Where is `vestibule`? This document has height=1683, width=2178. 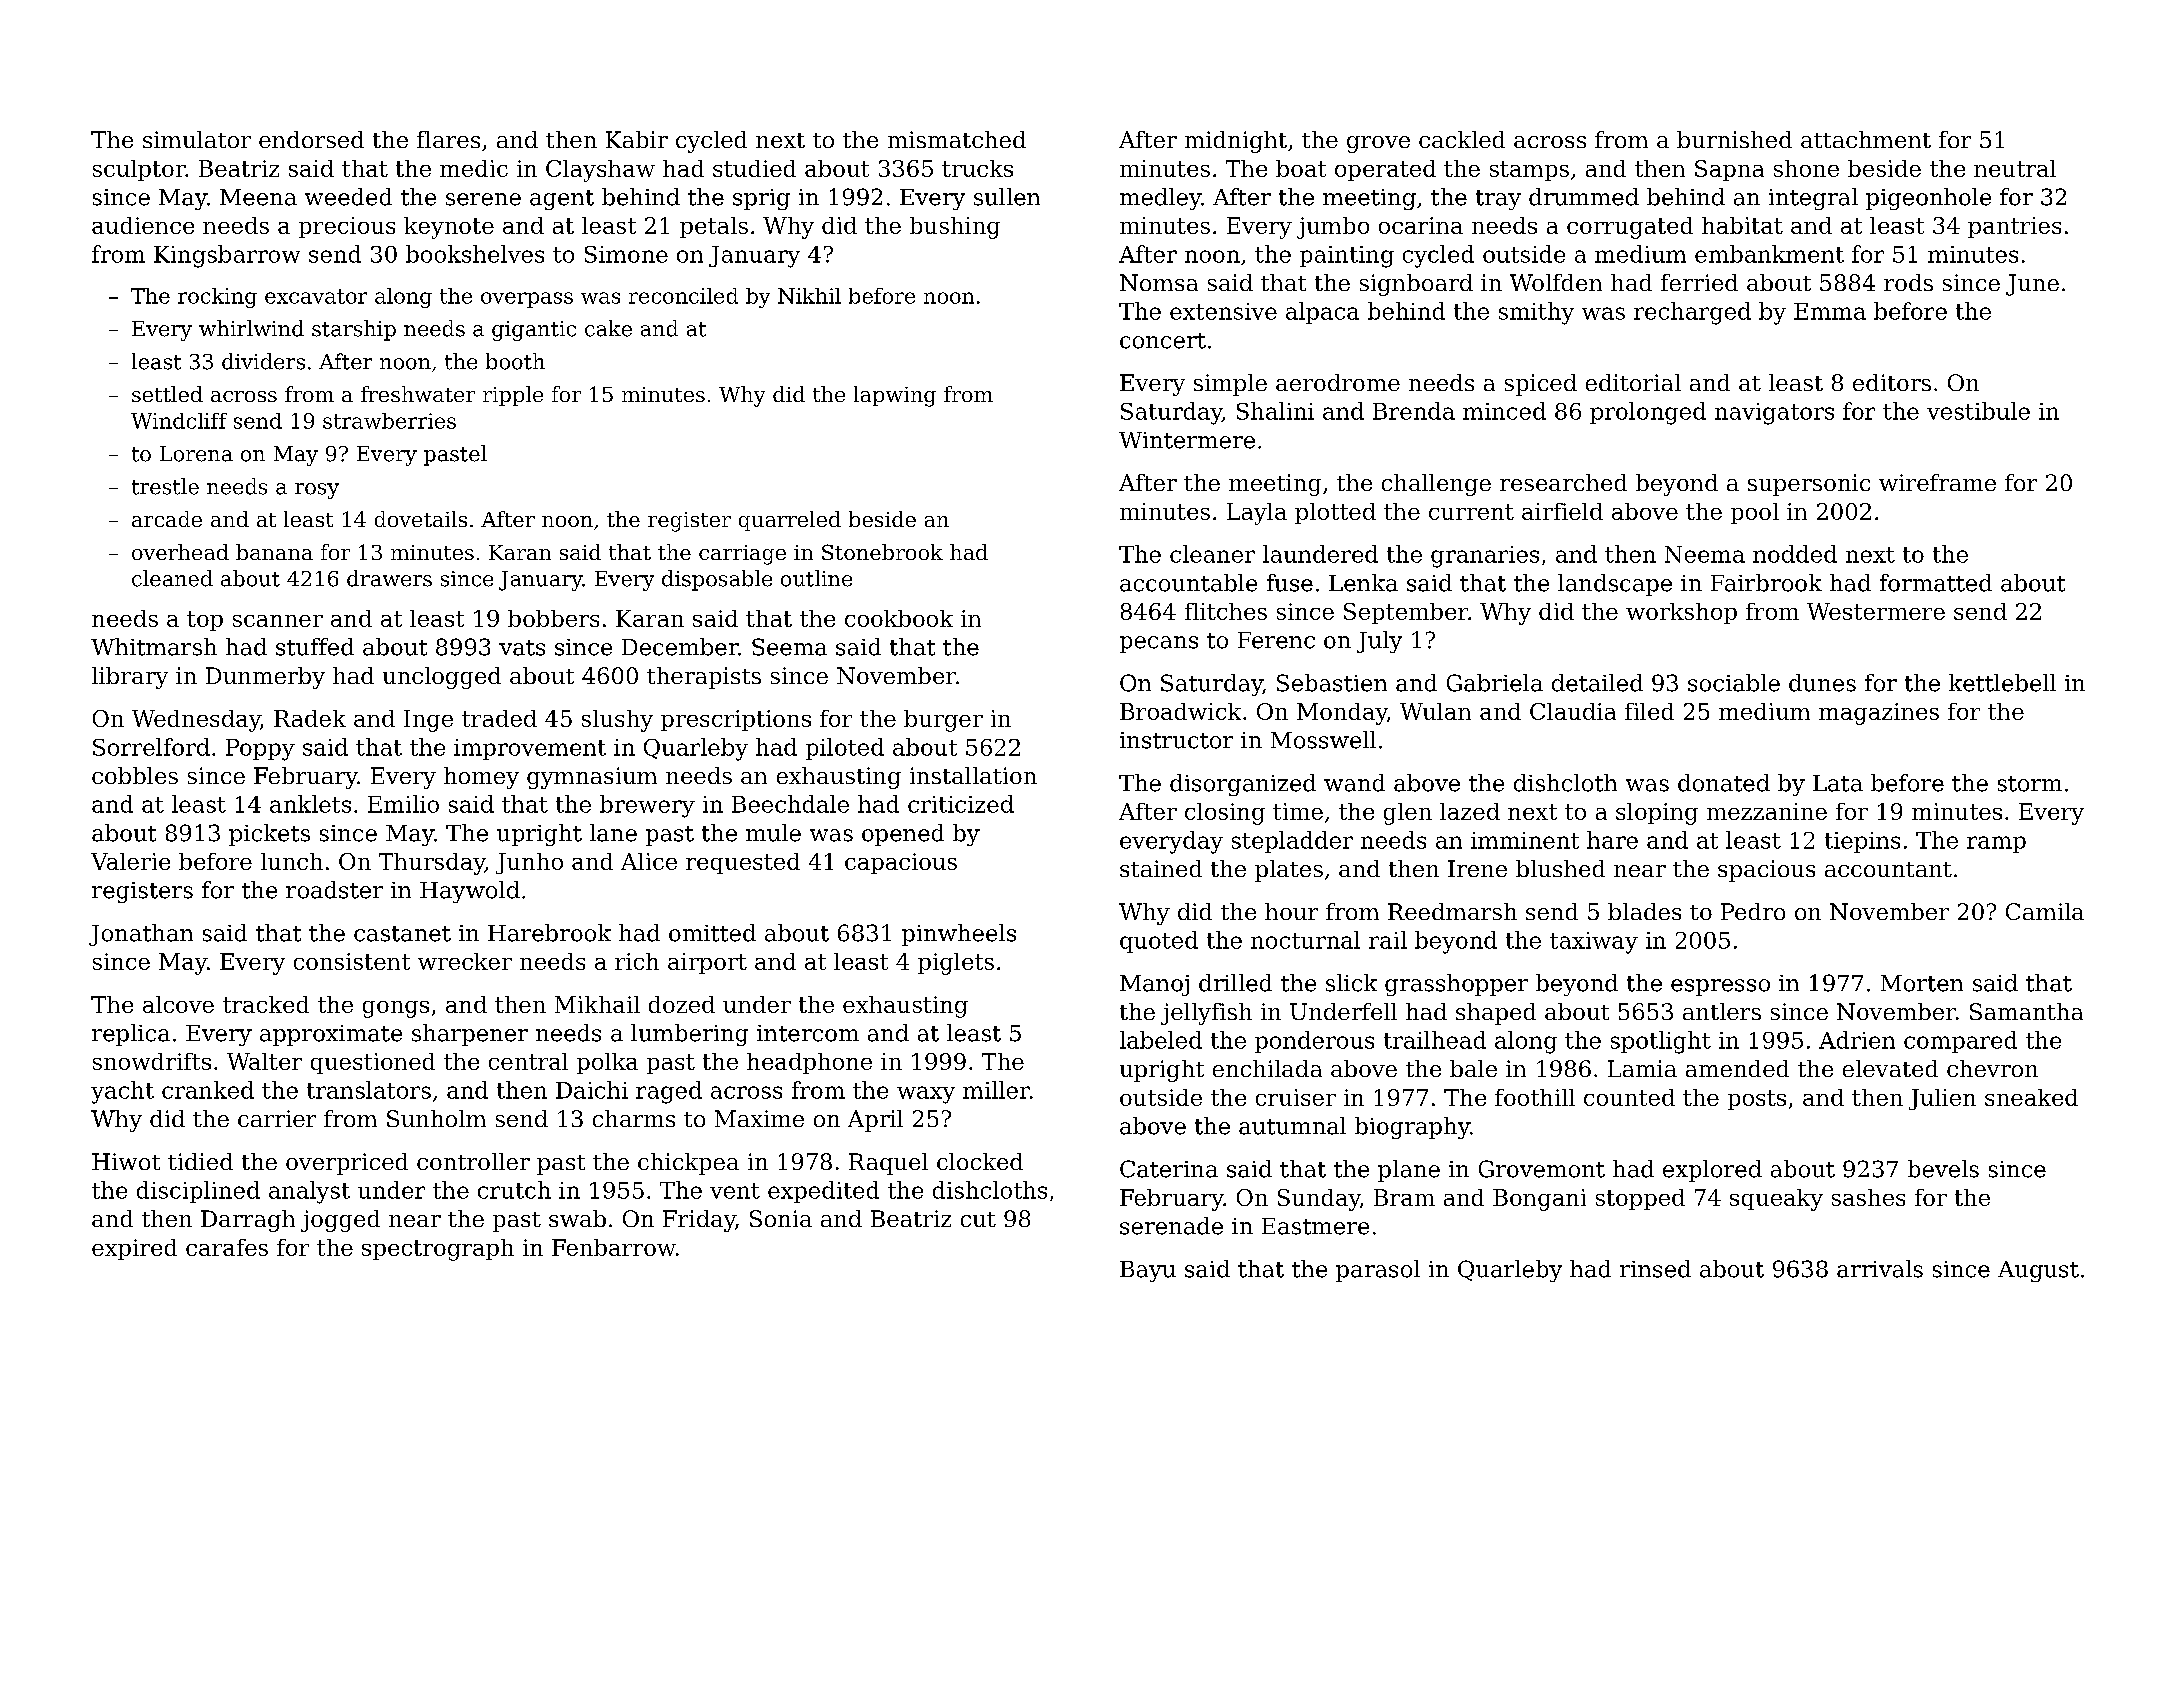 vestibule is located at coordinates (1978, 411).
